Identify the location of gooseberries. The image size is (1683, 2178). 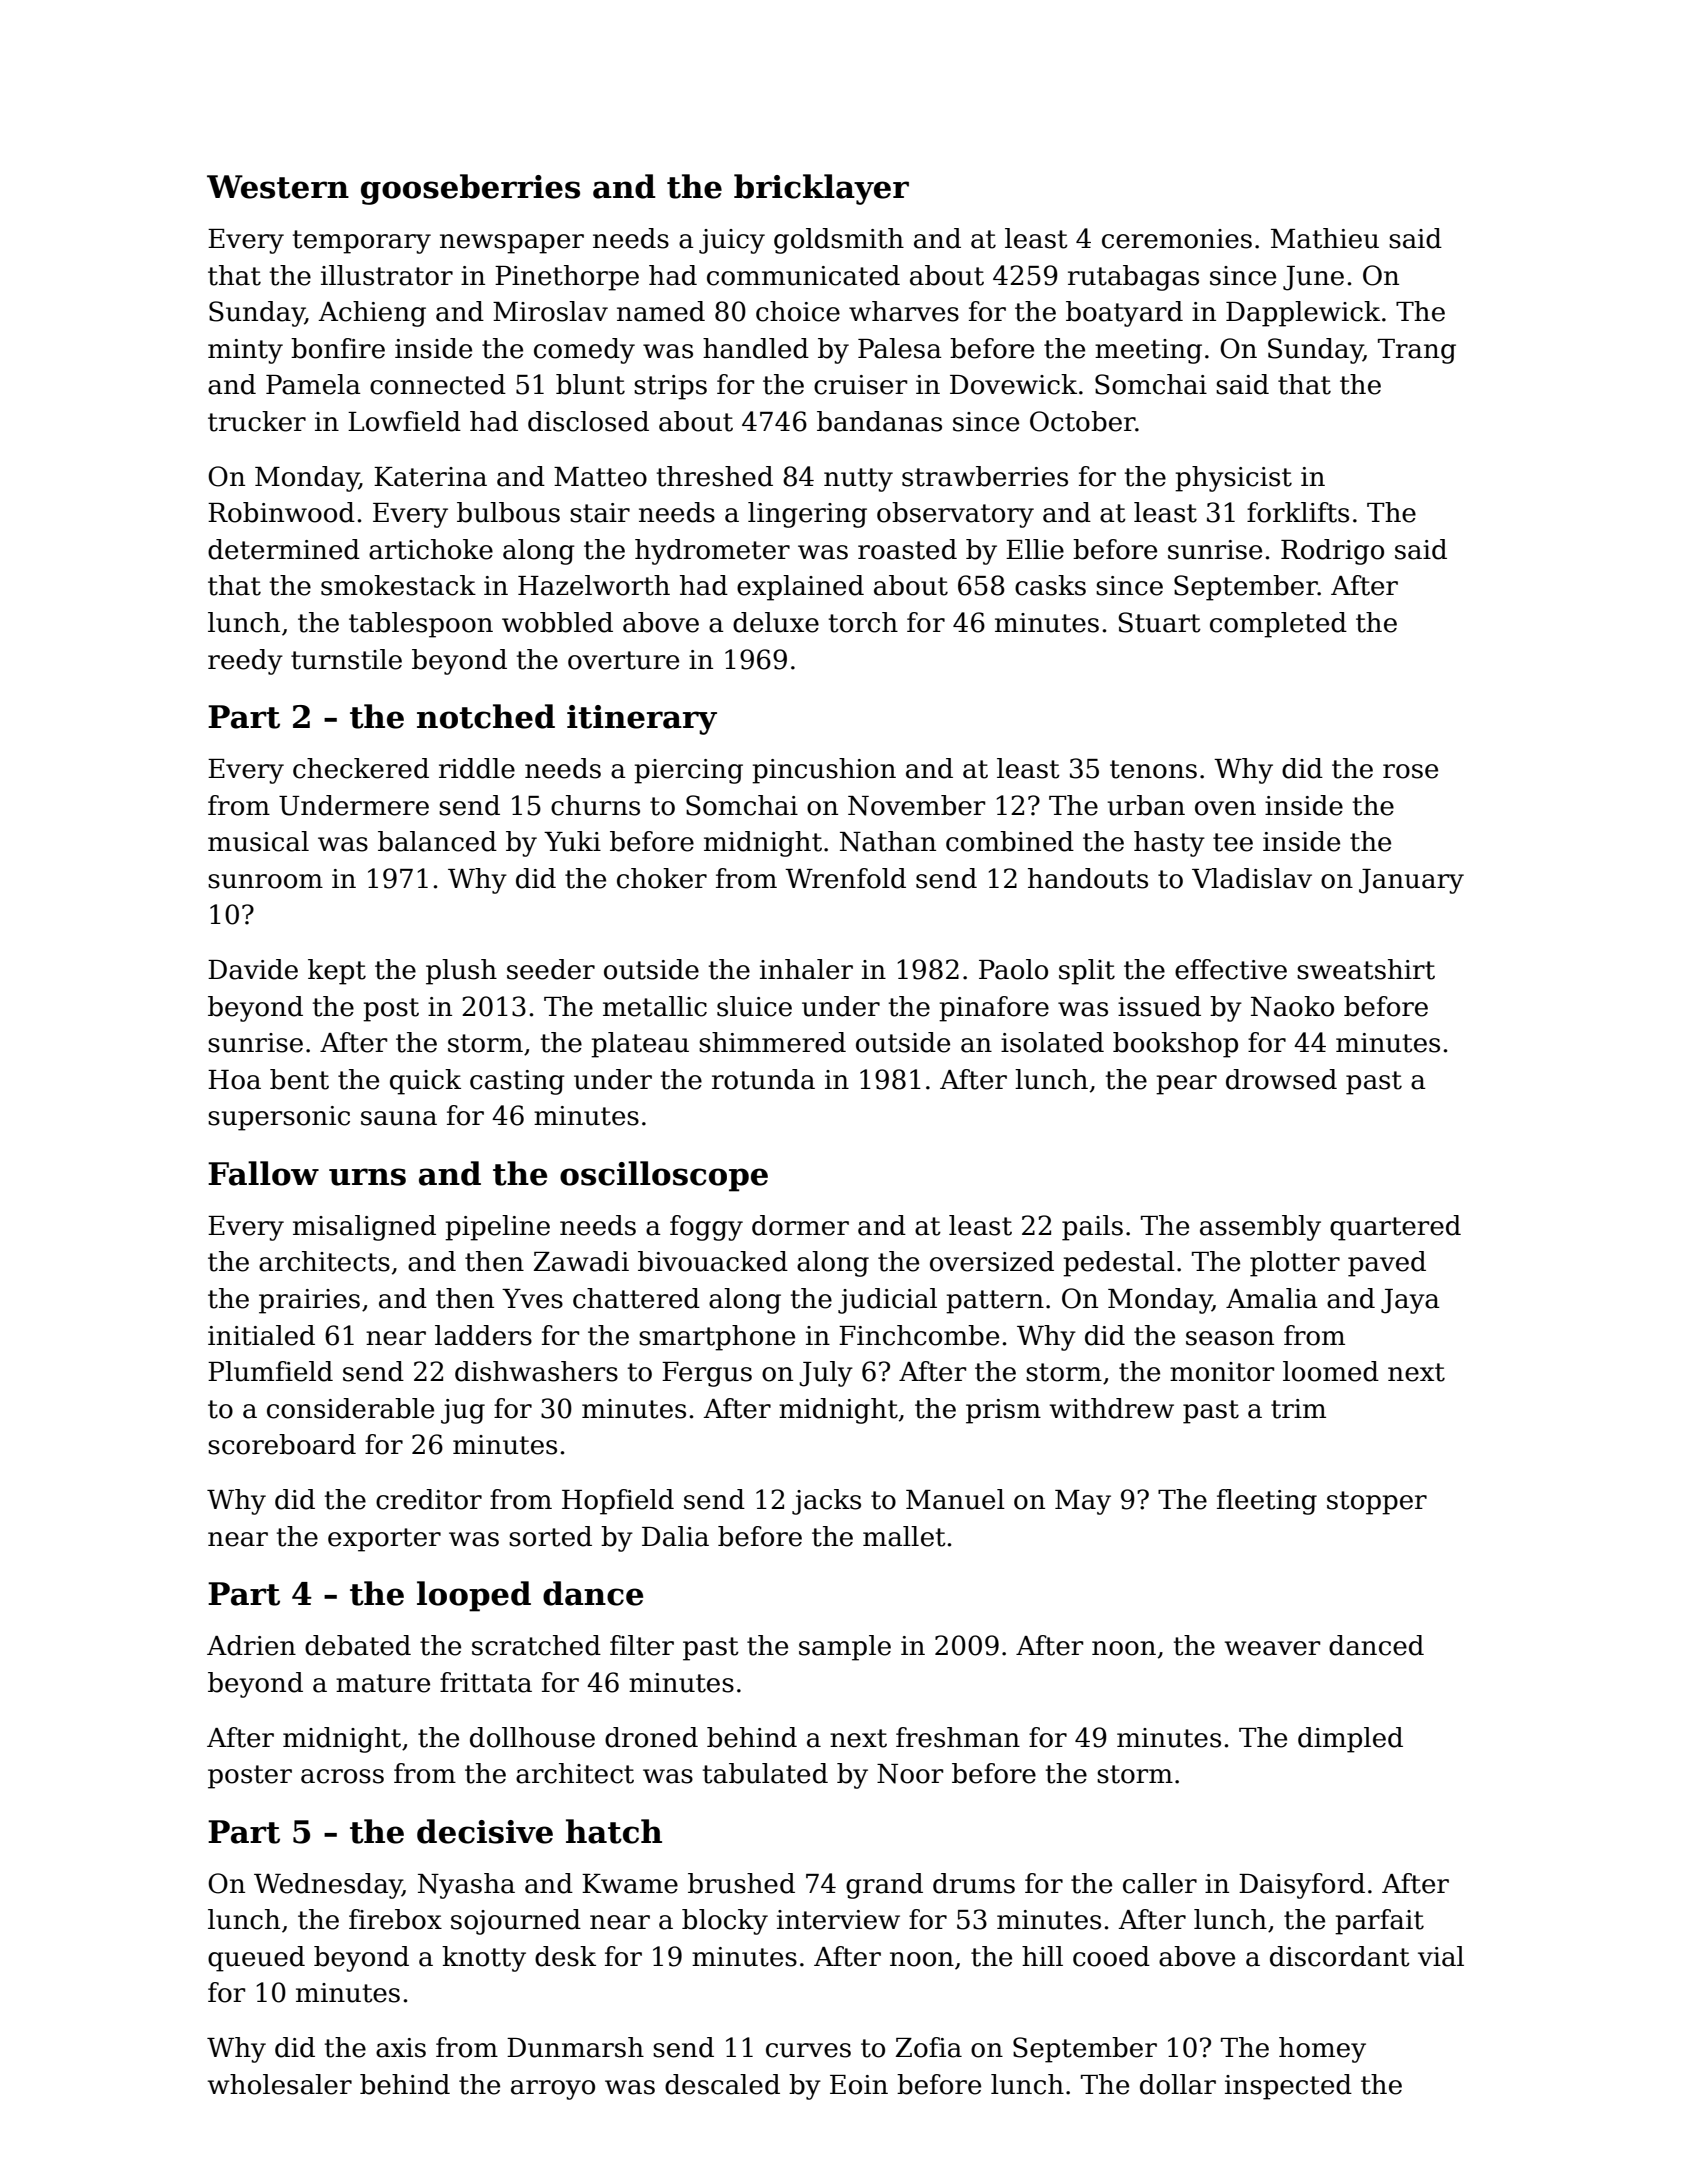
(470, 189).
